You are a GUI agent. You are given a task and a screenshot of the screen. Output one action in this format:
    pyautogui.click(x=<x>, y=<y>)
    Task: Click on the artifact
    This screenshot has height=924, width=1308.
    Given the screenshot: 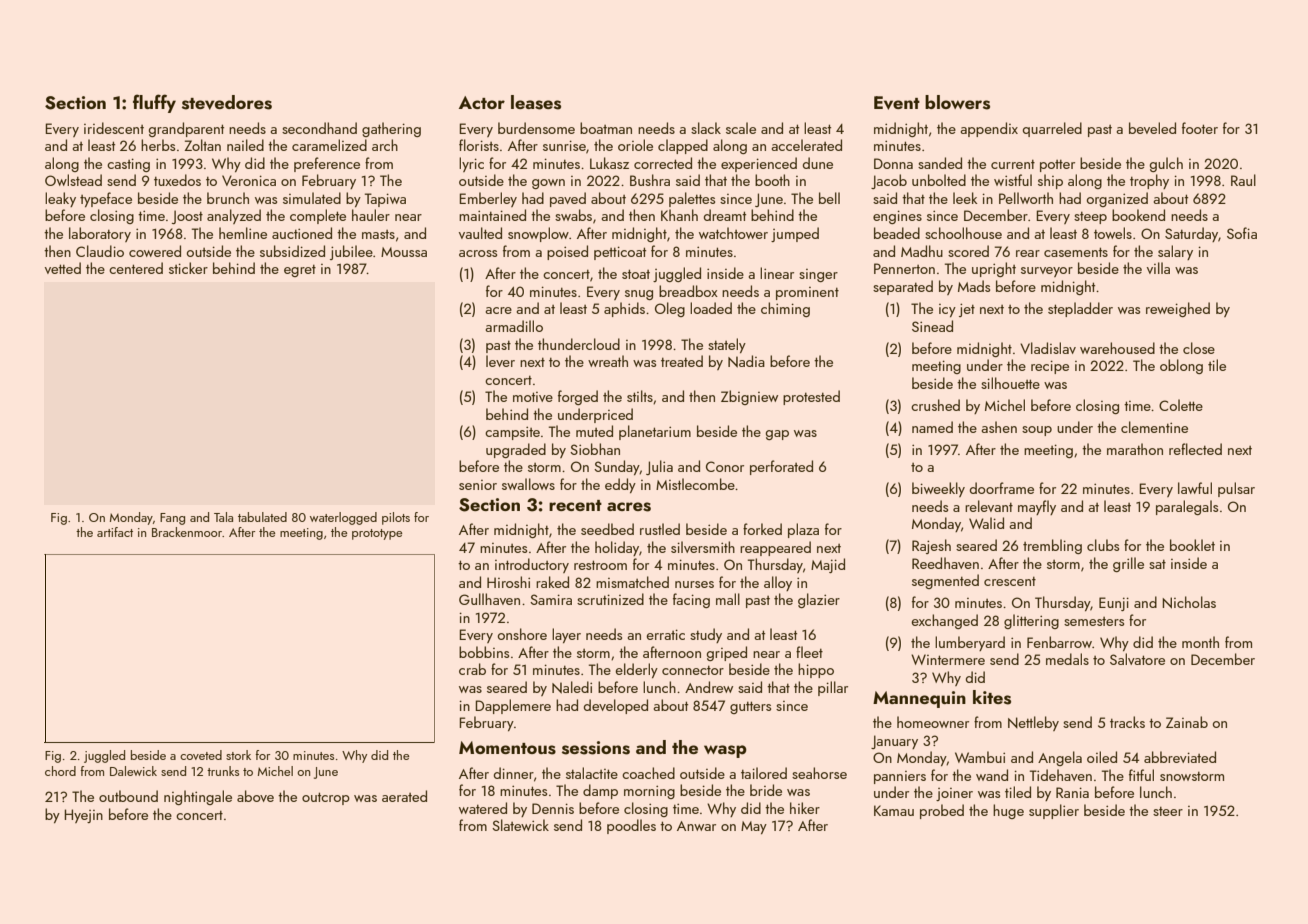 What is the action you would take?
    pyautogui.click(x=115, y=532)
